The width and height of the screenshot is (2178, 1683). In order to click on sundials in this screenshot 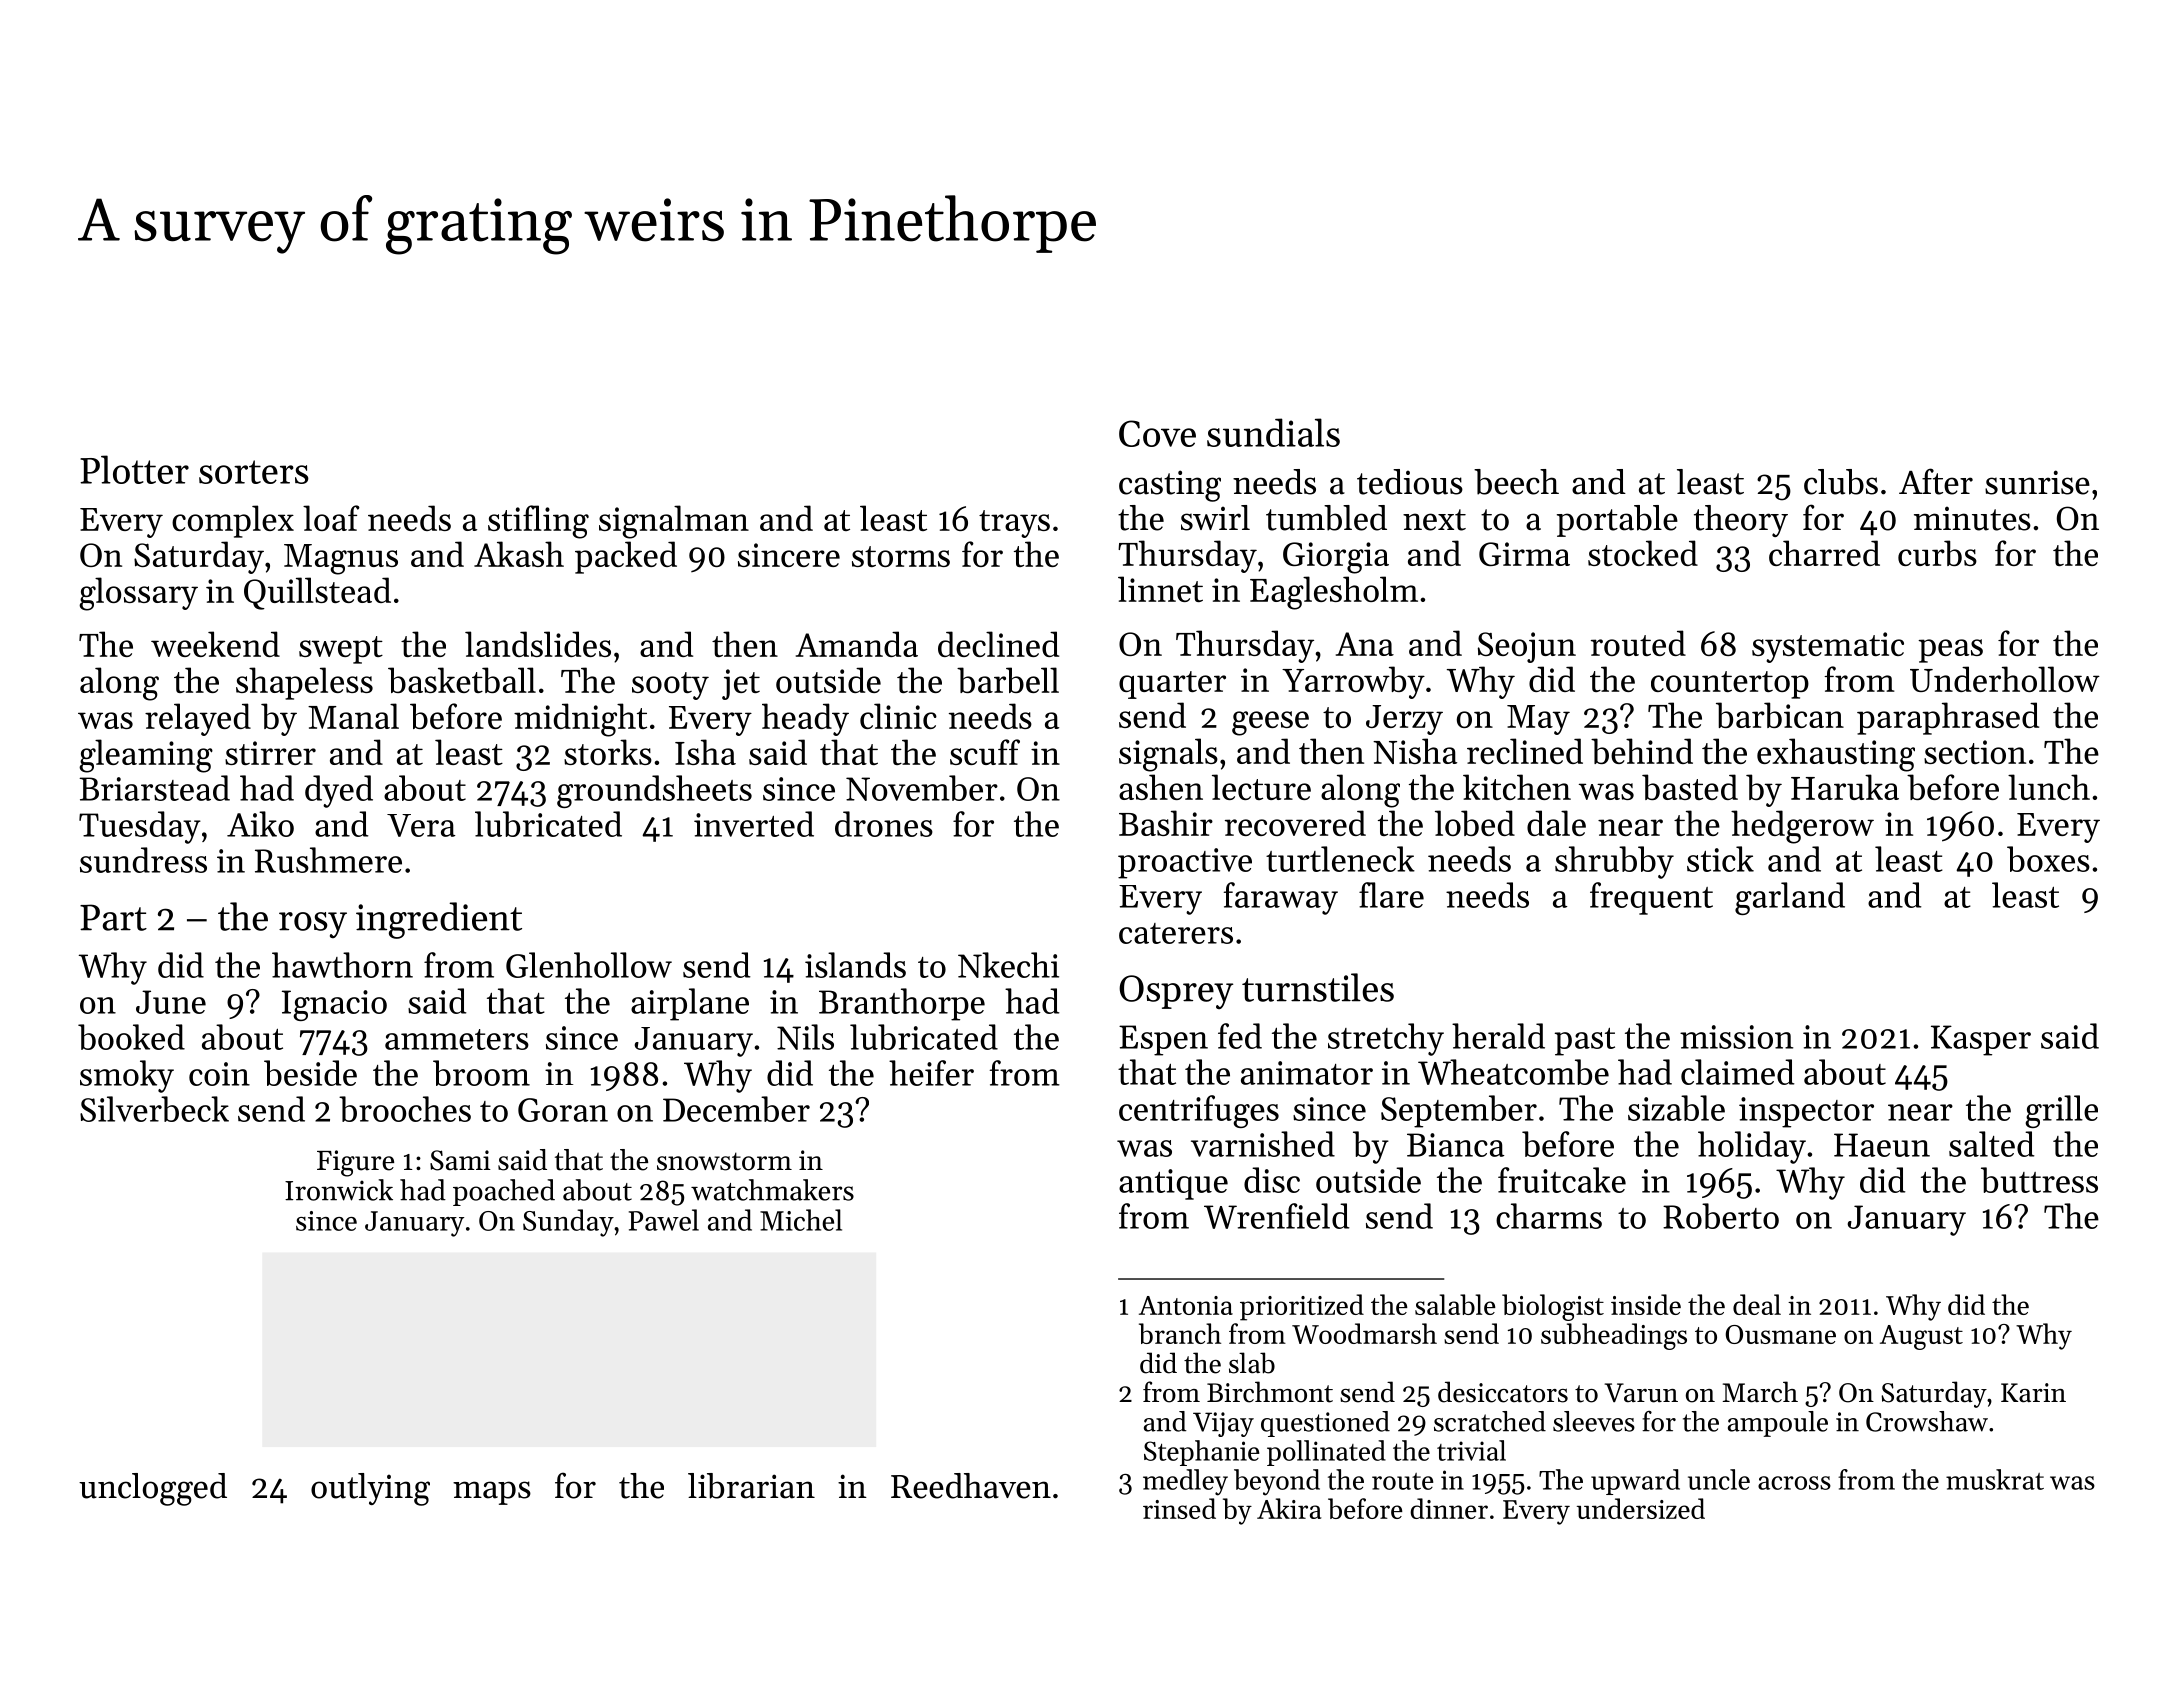, I will do `click(1273, 432)`.
